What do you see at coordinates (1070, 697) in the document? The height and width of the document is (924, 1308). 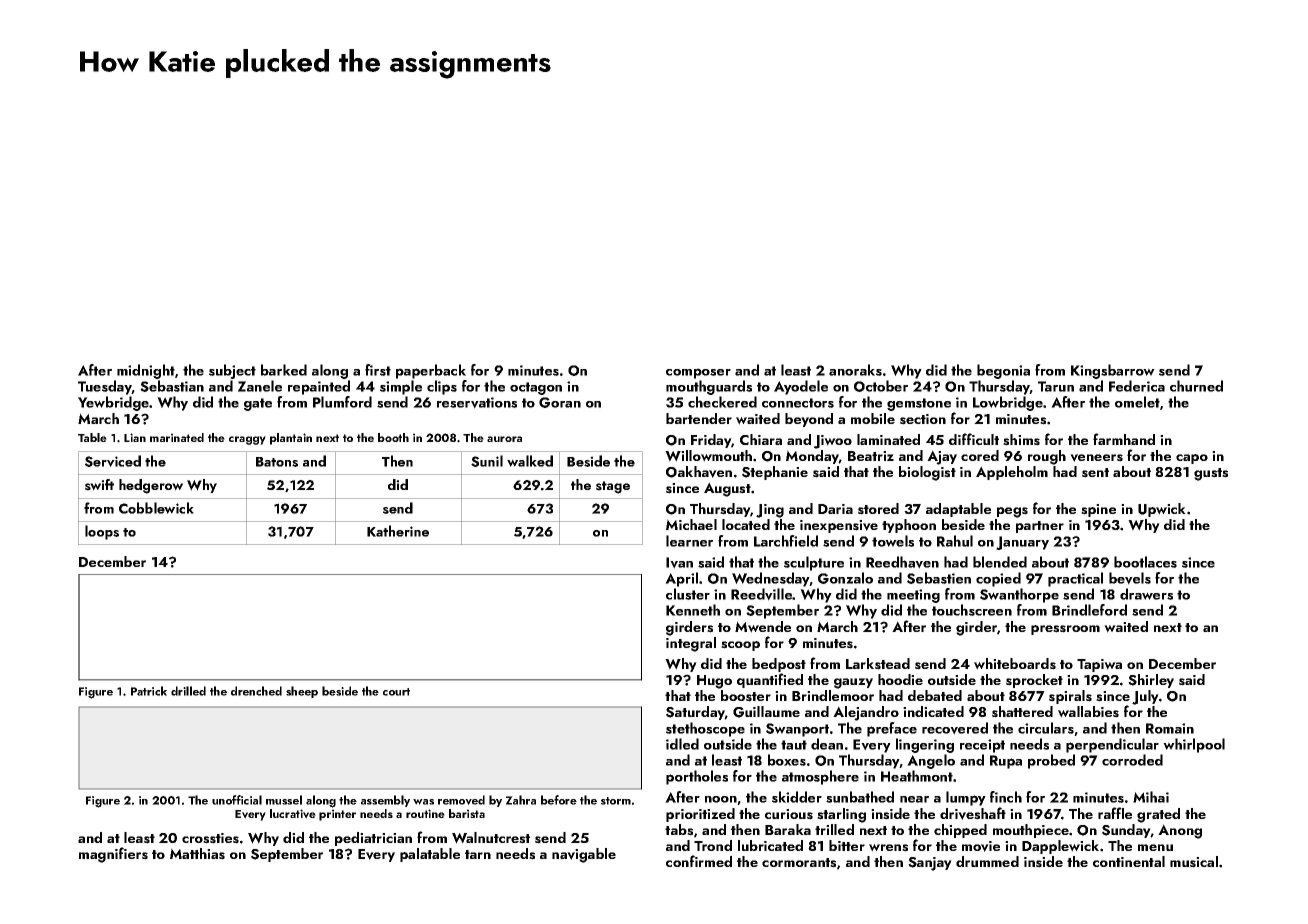 I see `spirals` at bounding box center [1070, 697].
